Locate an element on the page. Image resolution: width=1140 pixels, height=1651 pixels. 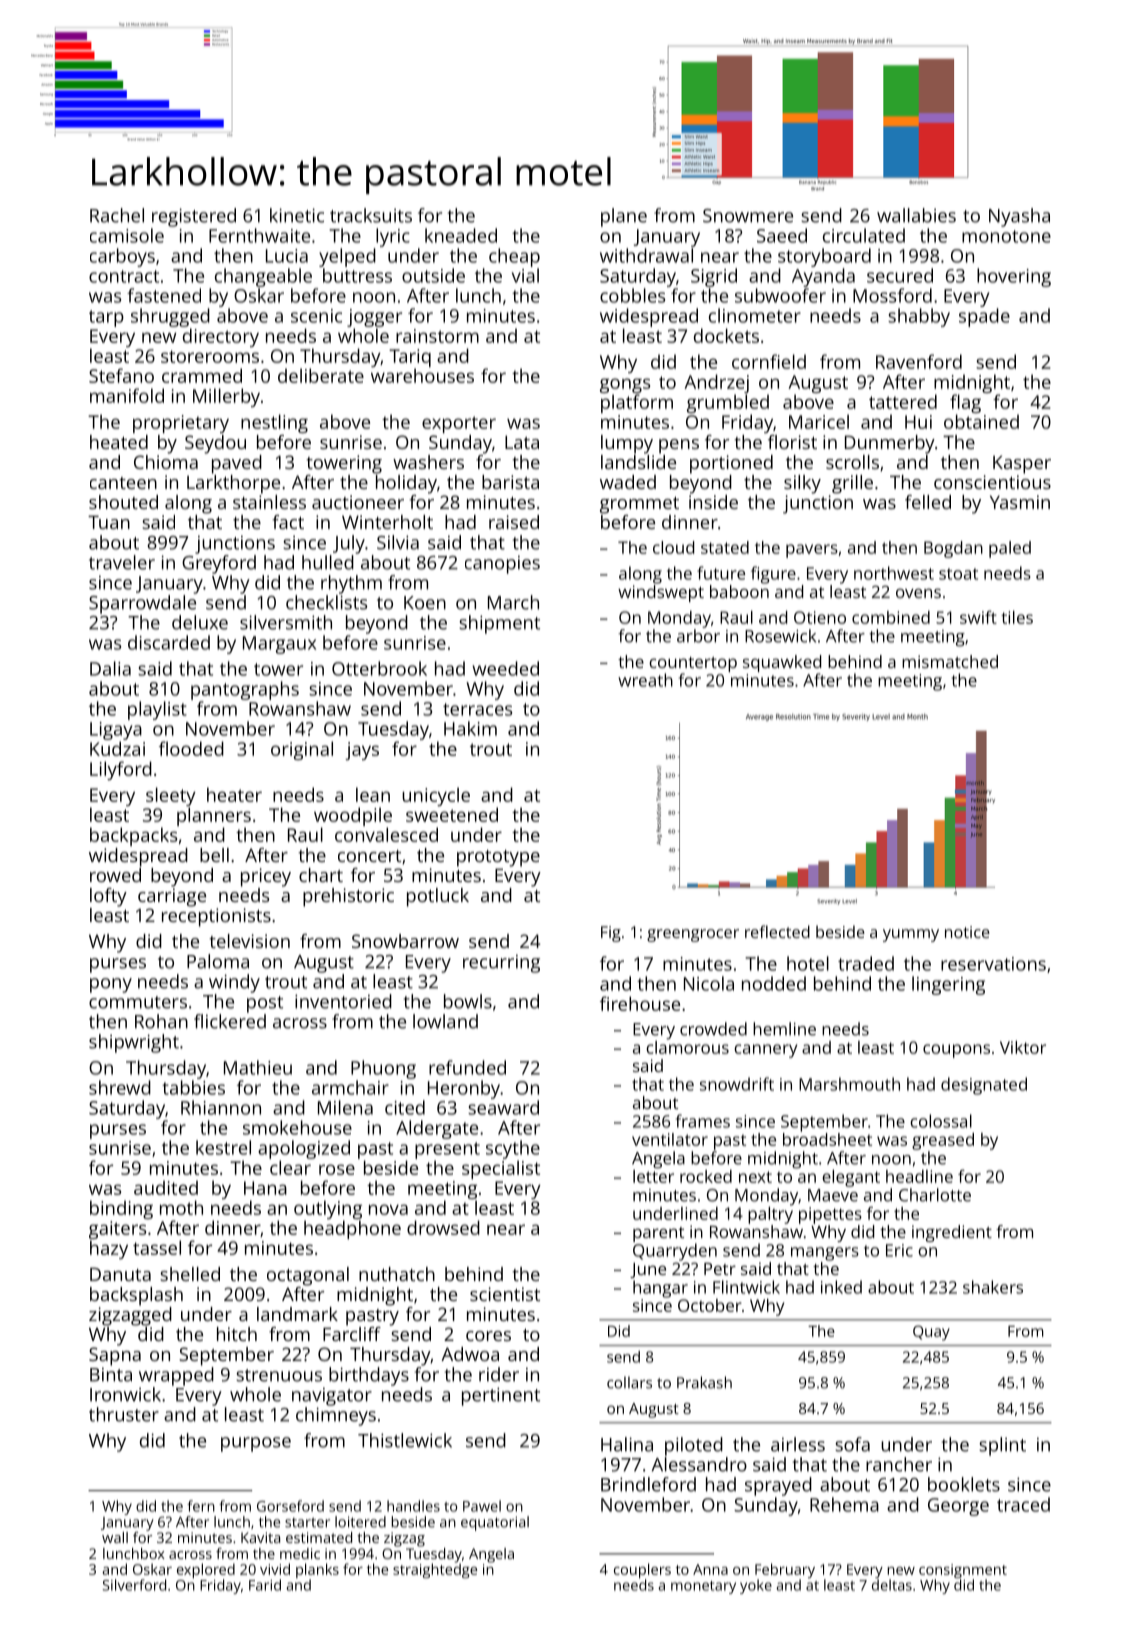
ventilator is located at coordinates (670, 1139).
